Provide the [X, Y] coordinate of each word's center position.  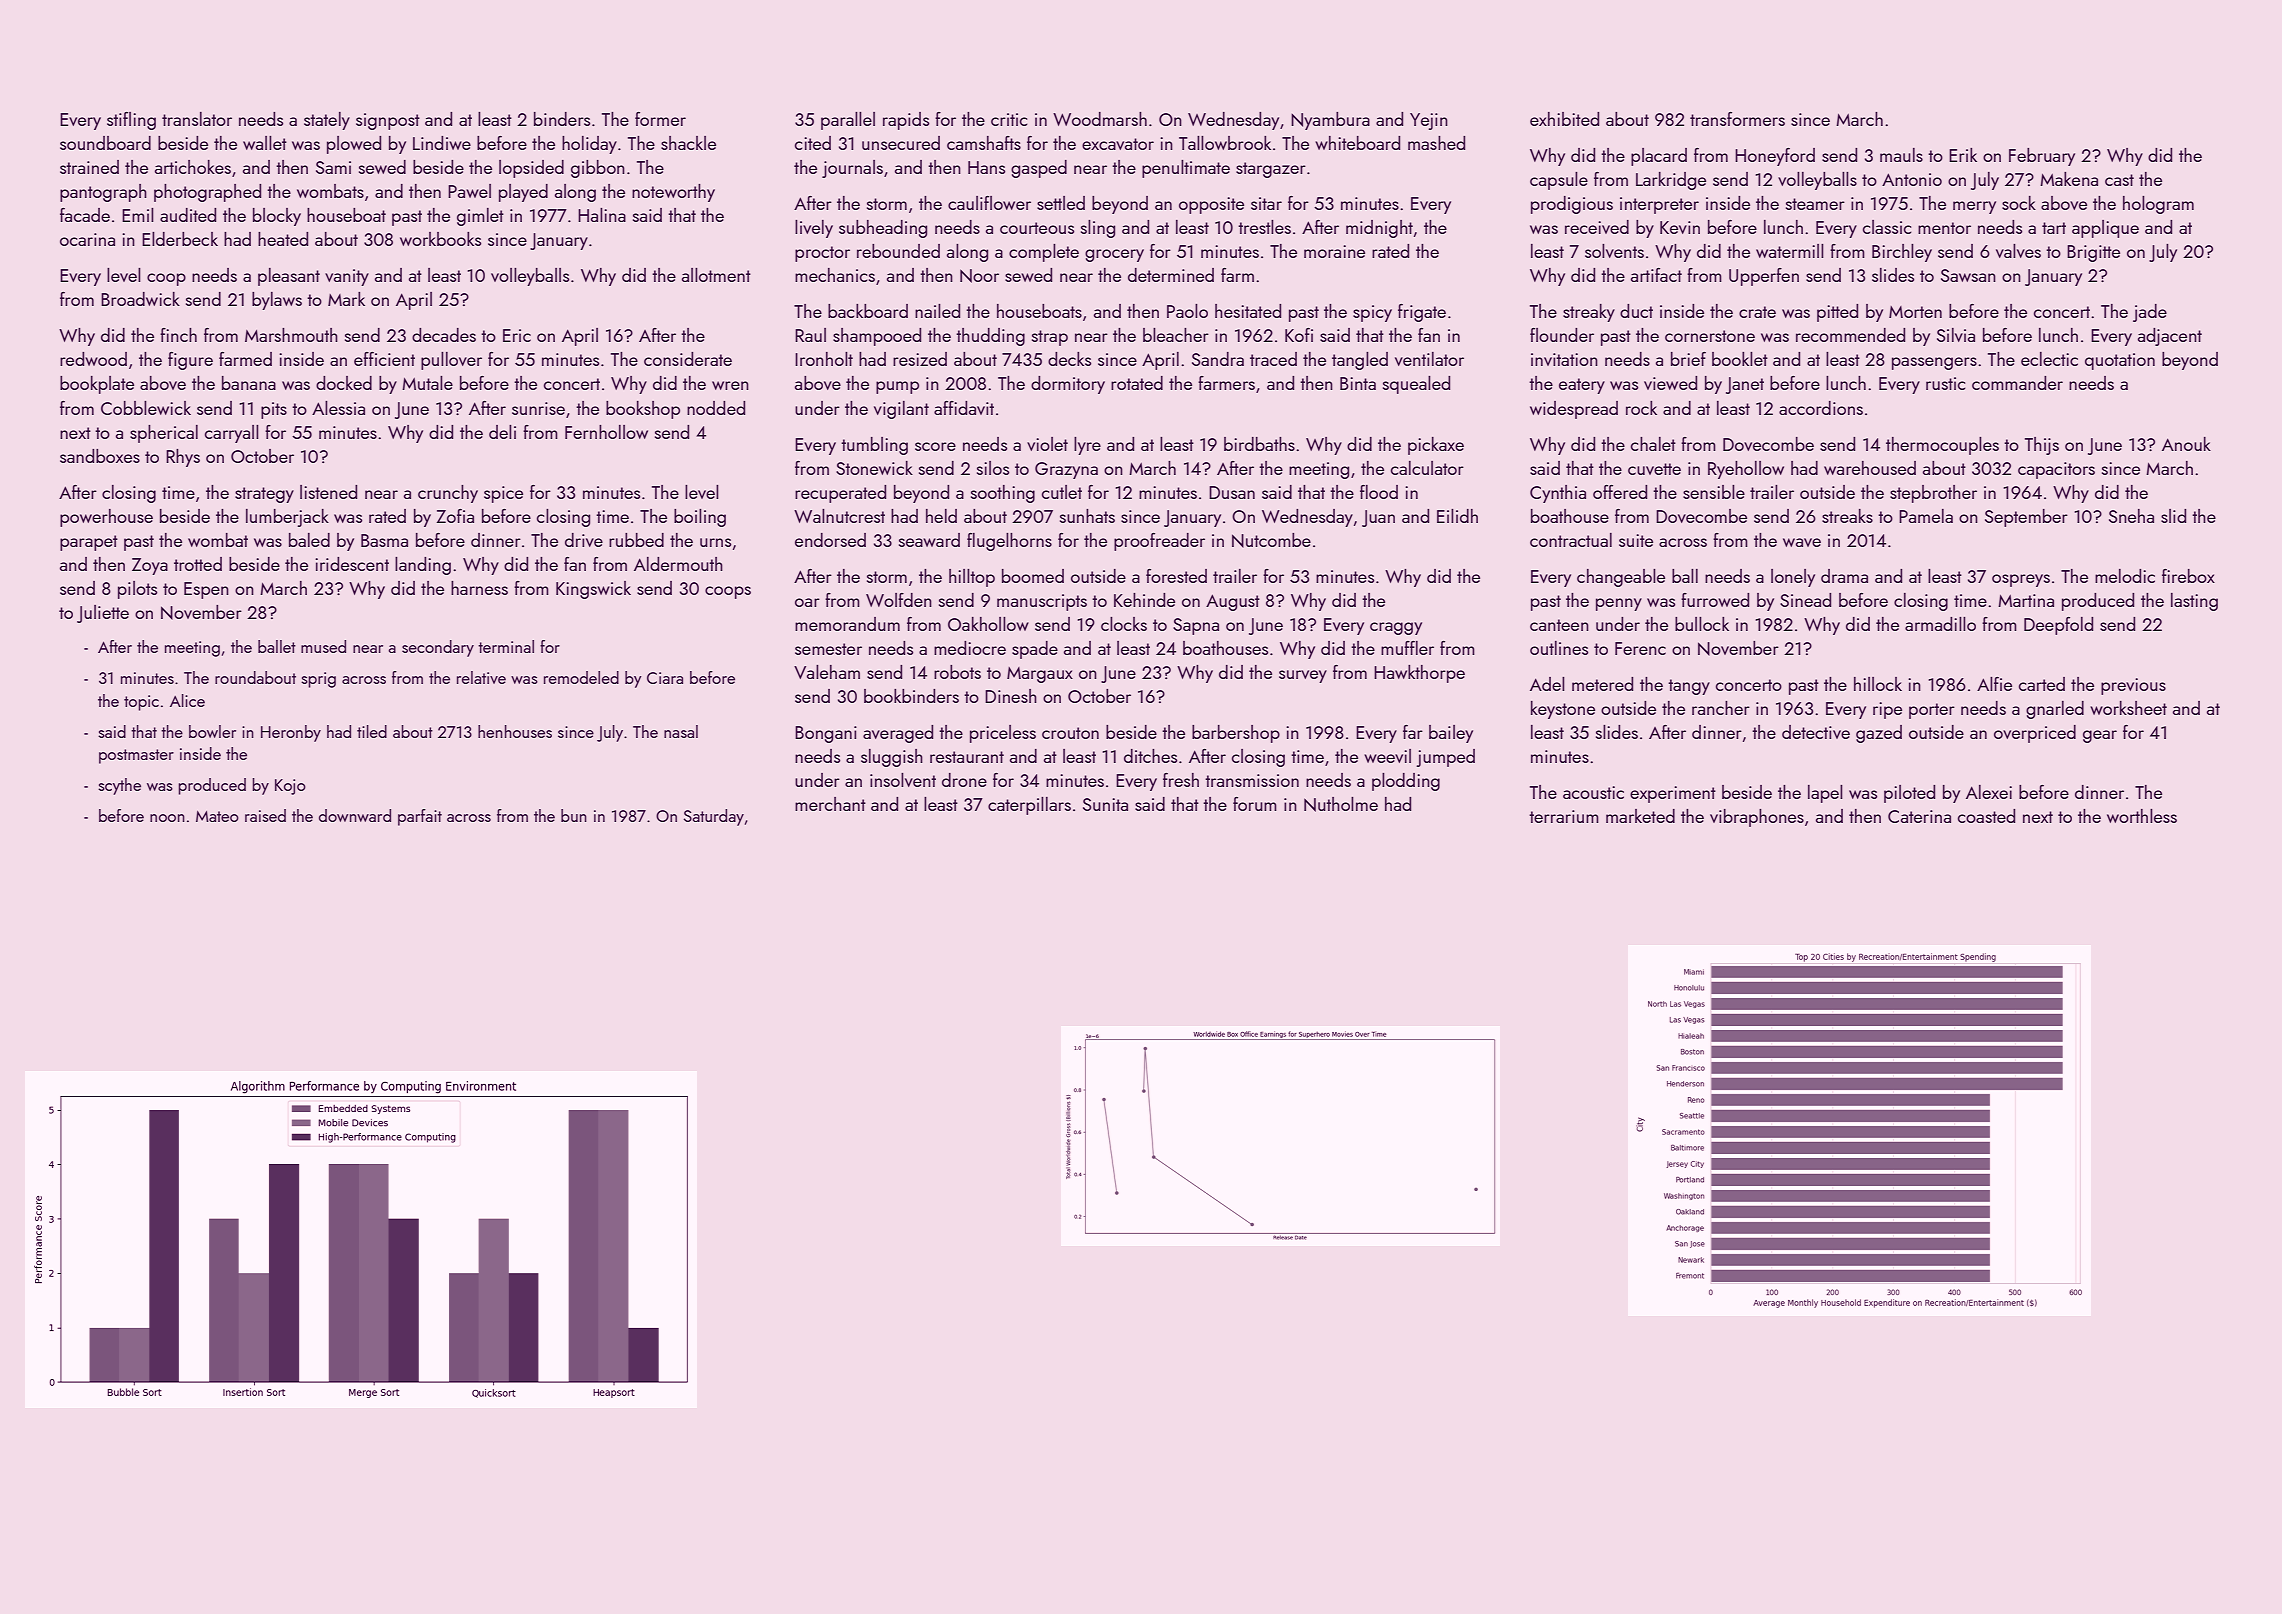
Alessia [338, 408]
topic [141, 703]
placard [1659, 157]
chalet [1653, 444]
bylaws [277, 301]
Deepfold [2058, 626]
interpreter [1659, 205]
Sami [333, 167]
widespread [1574, 410]
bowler [212, 731]
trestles [1264, 227]
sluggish [892, 758]
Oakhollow [988, 624]
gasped [1039, 169]
